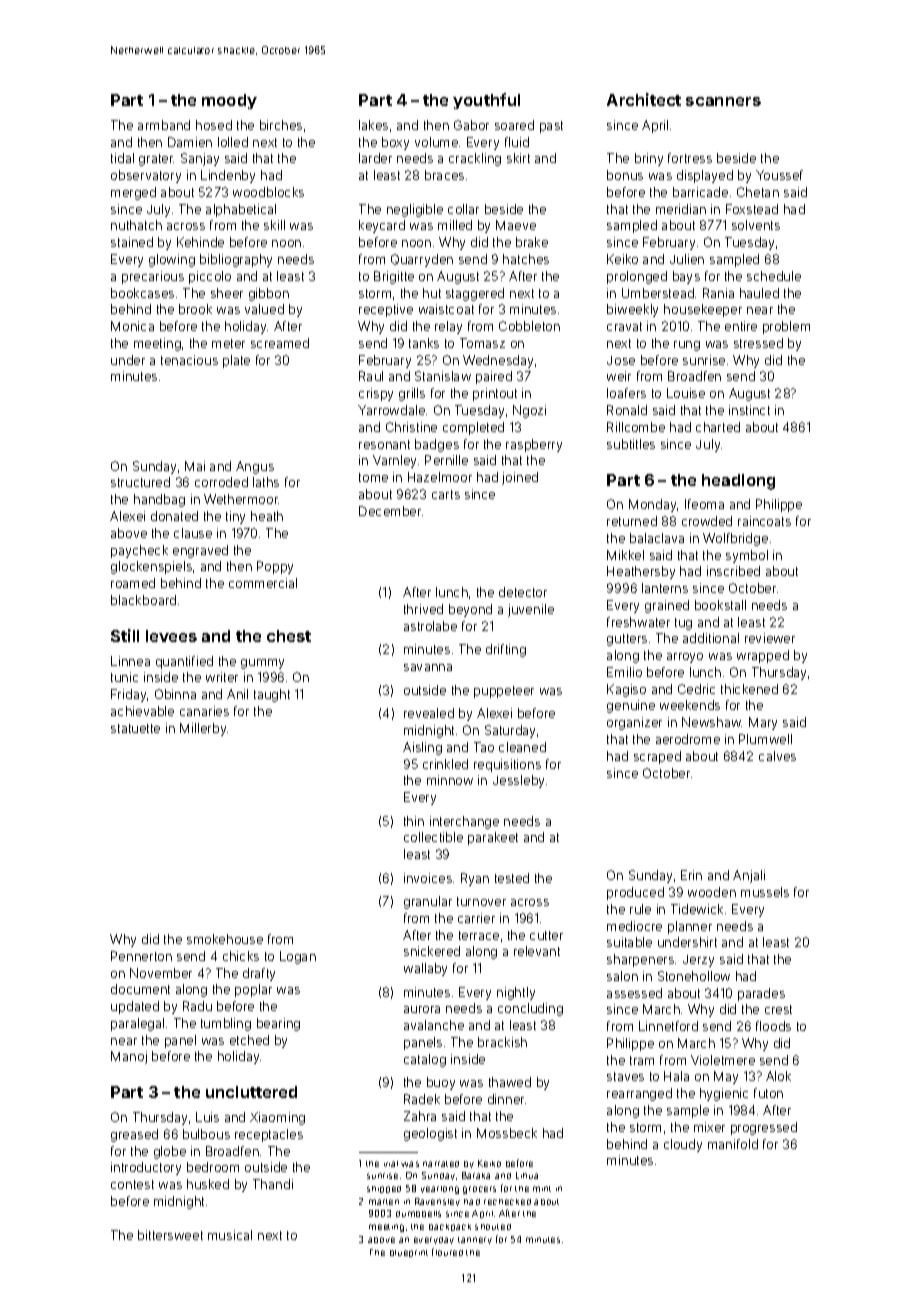 The image size is (924, 1308). Describe the element at coordinates (170, 1235) in the screenshot. I see `bittersweet` at that location.
